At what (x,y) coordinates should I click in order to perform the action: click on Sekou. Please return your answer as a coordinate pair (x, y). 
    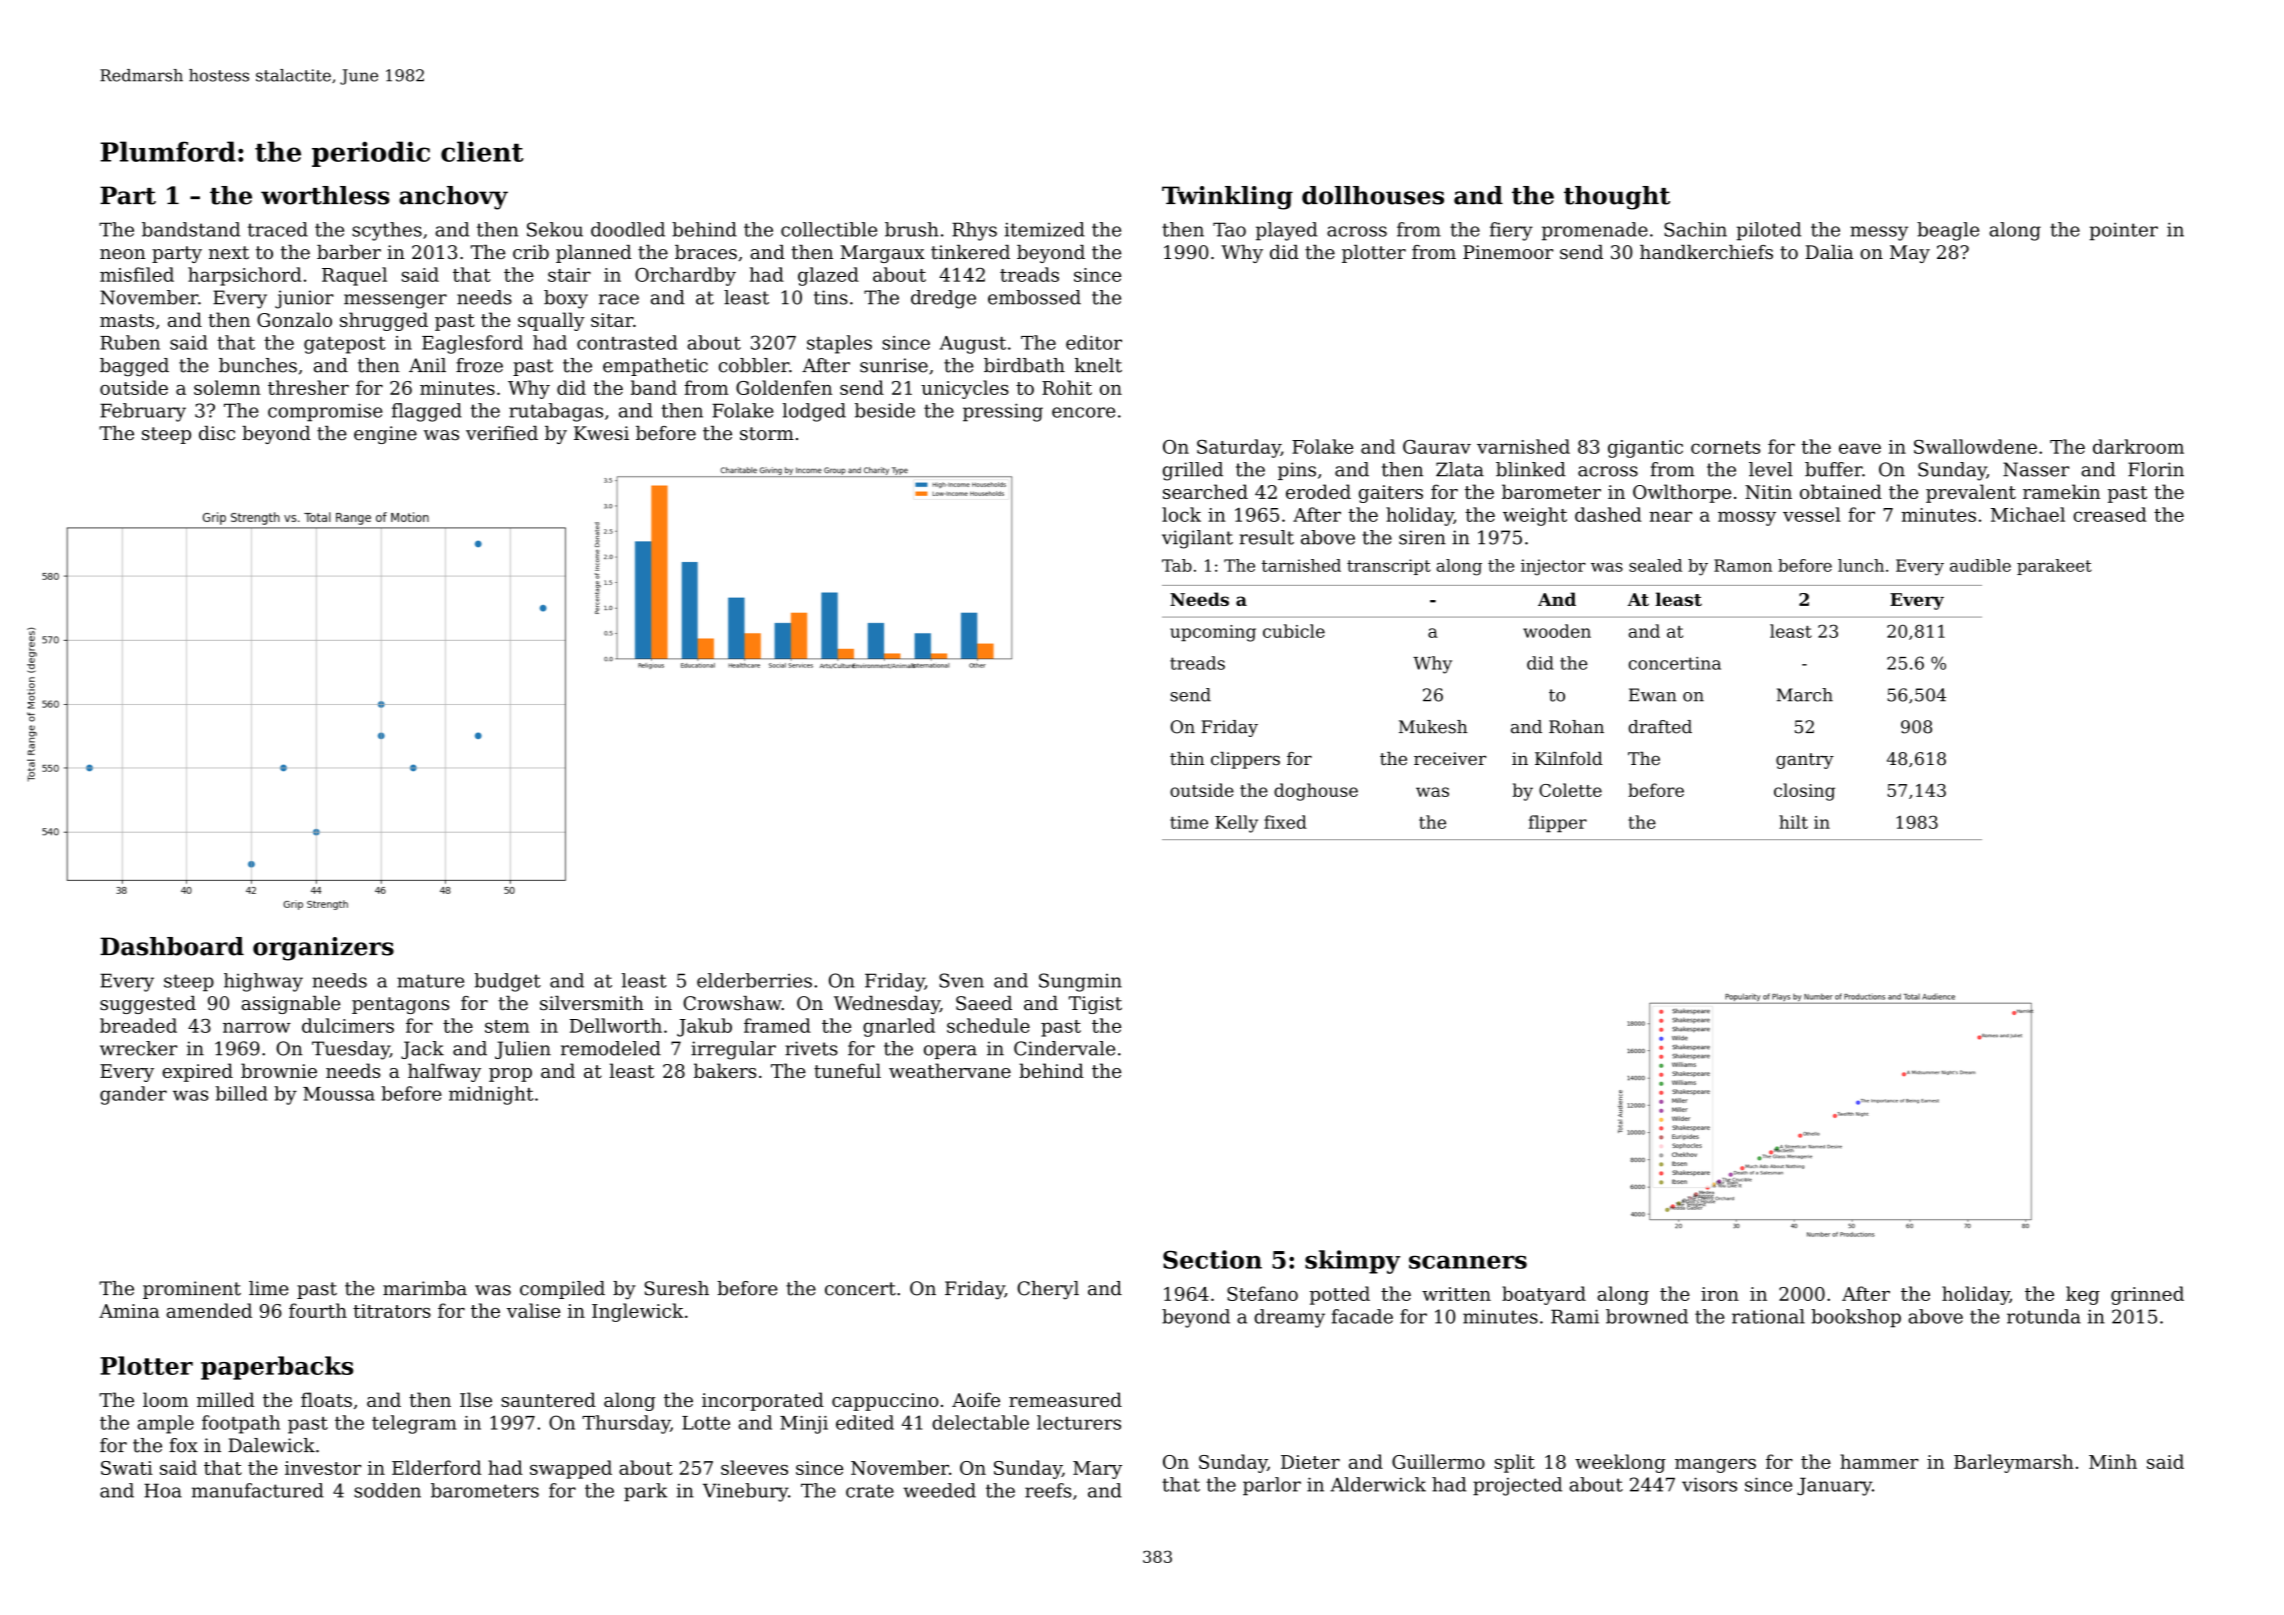
    Looking at the image, I should click on (555, 229).
